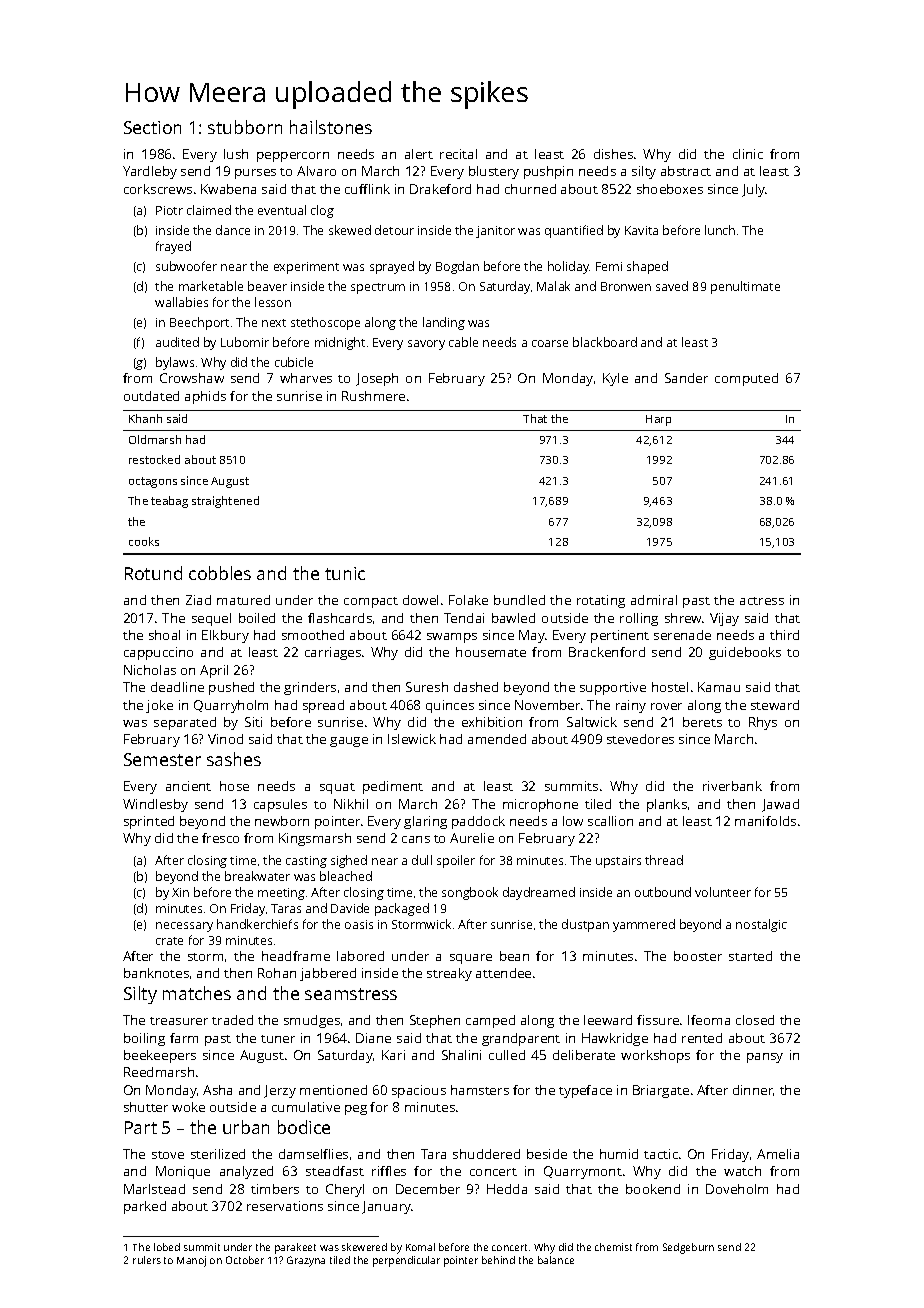 This page has height=1308, width=924. Describe the element at coordinates (615, 379) in the page. I see `Kyle` at that location.
